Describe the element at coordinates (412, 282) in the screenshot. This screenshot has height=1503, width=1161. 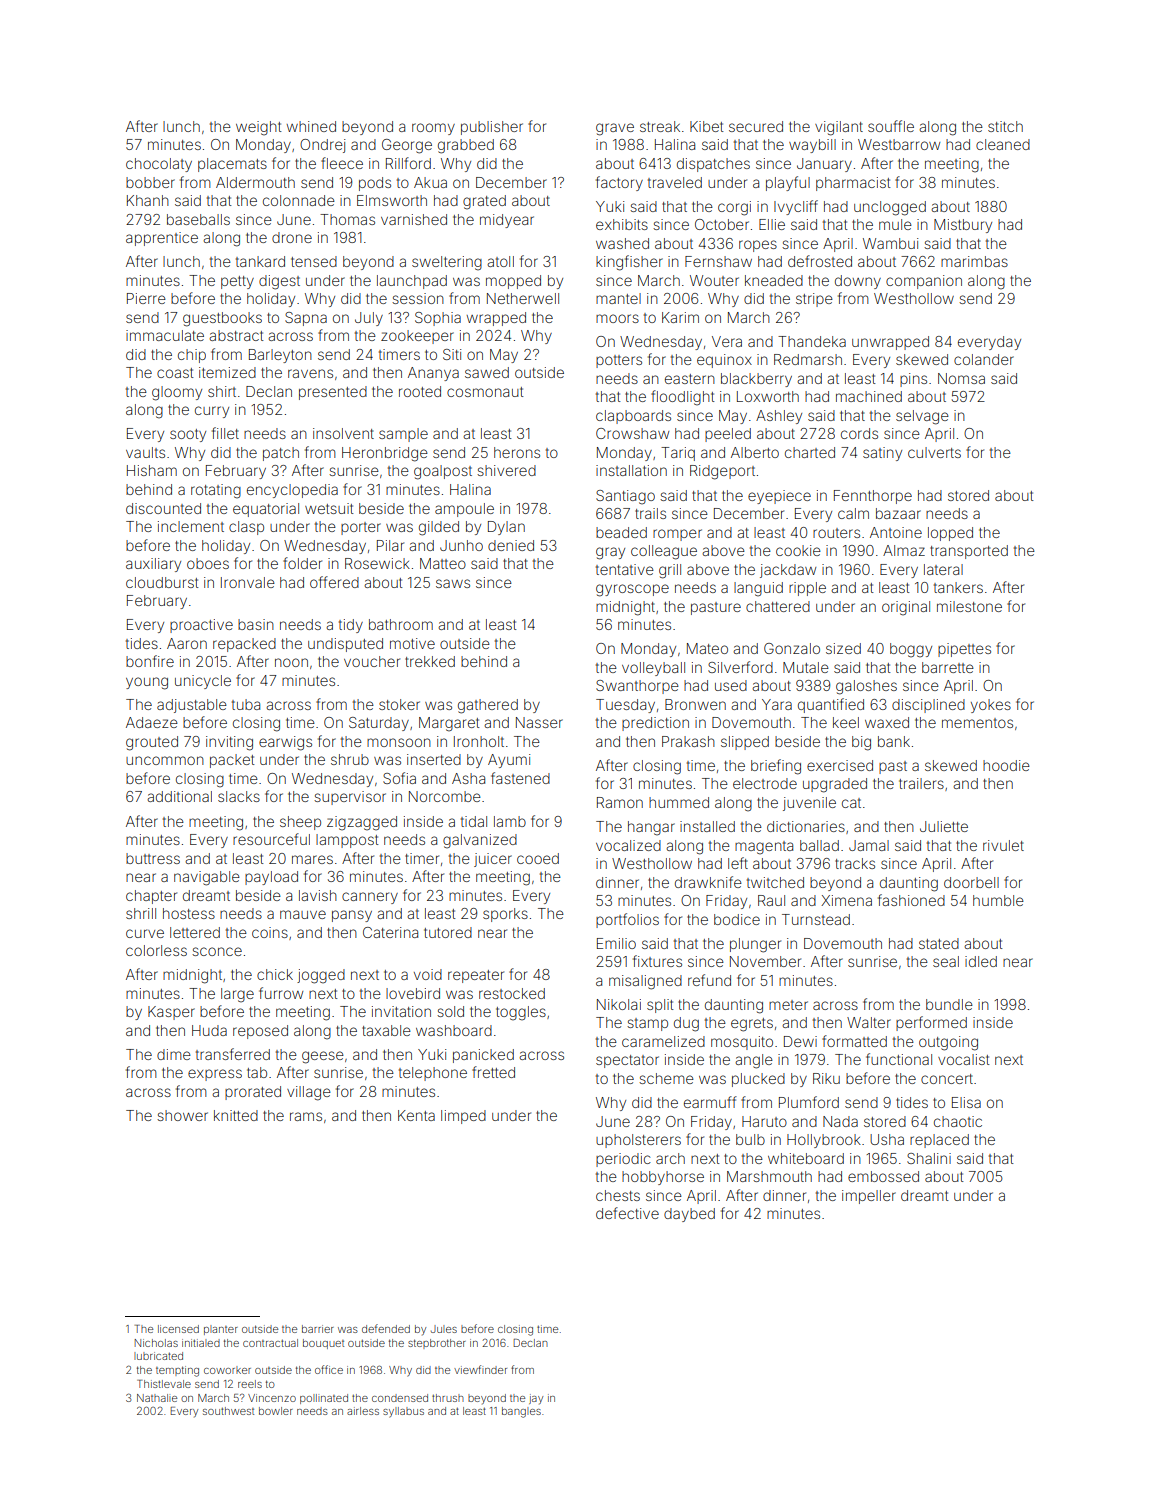
I see `launchpad` at that location.
